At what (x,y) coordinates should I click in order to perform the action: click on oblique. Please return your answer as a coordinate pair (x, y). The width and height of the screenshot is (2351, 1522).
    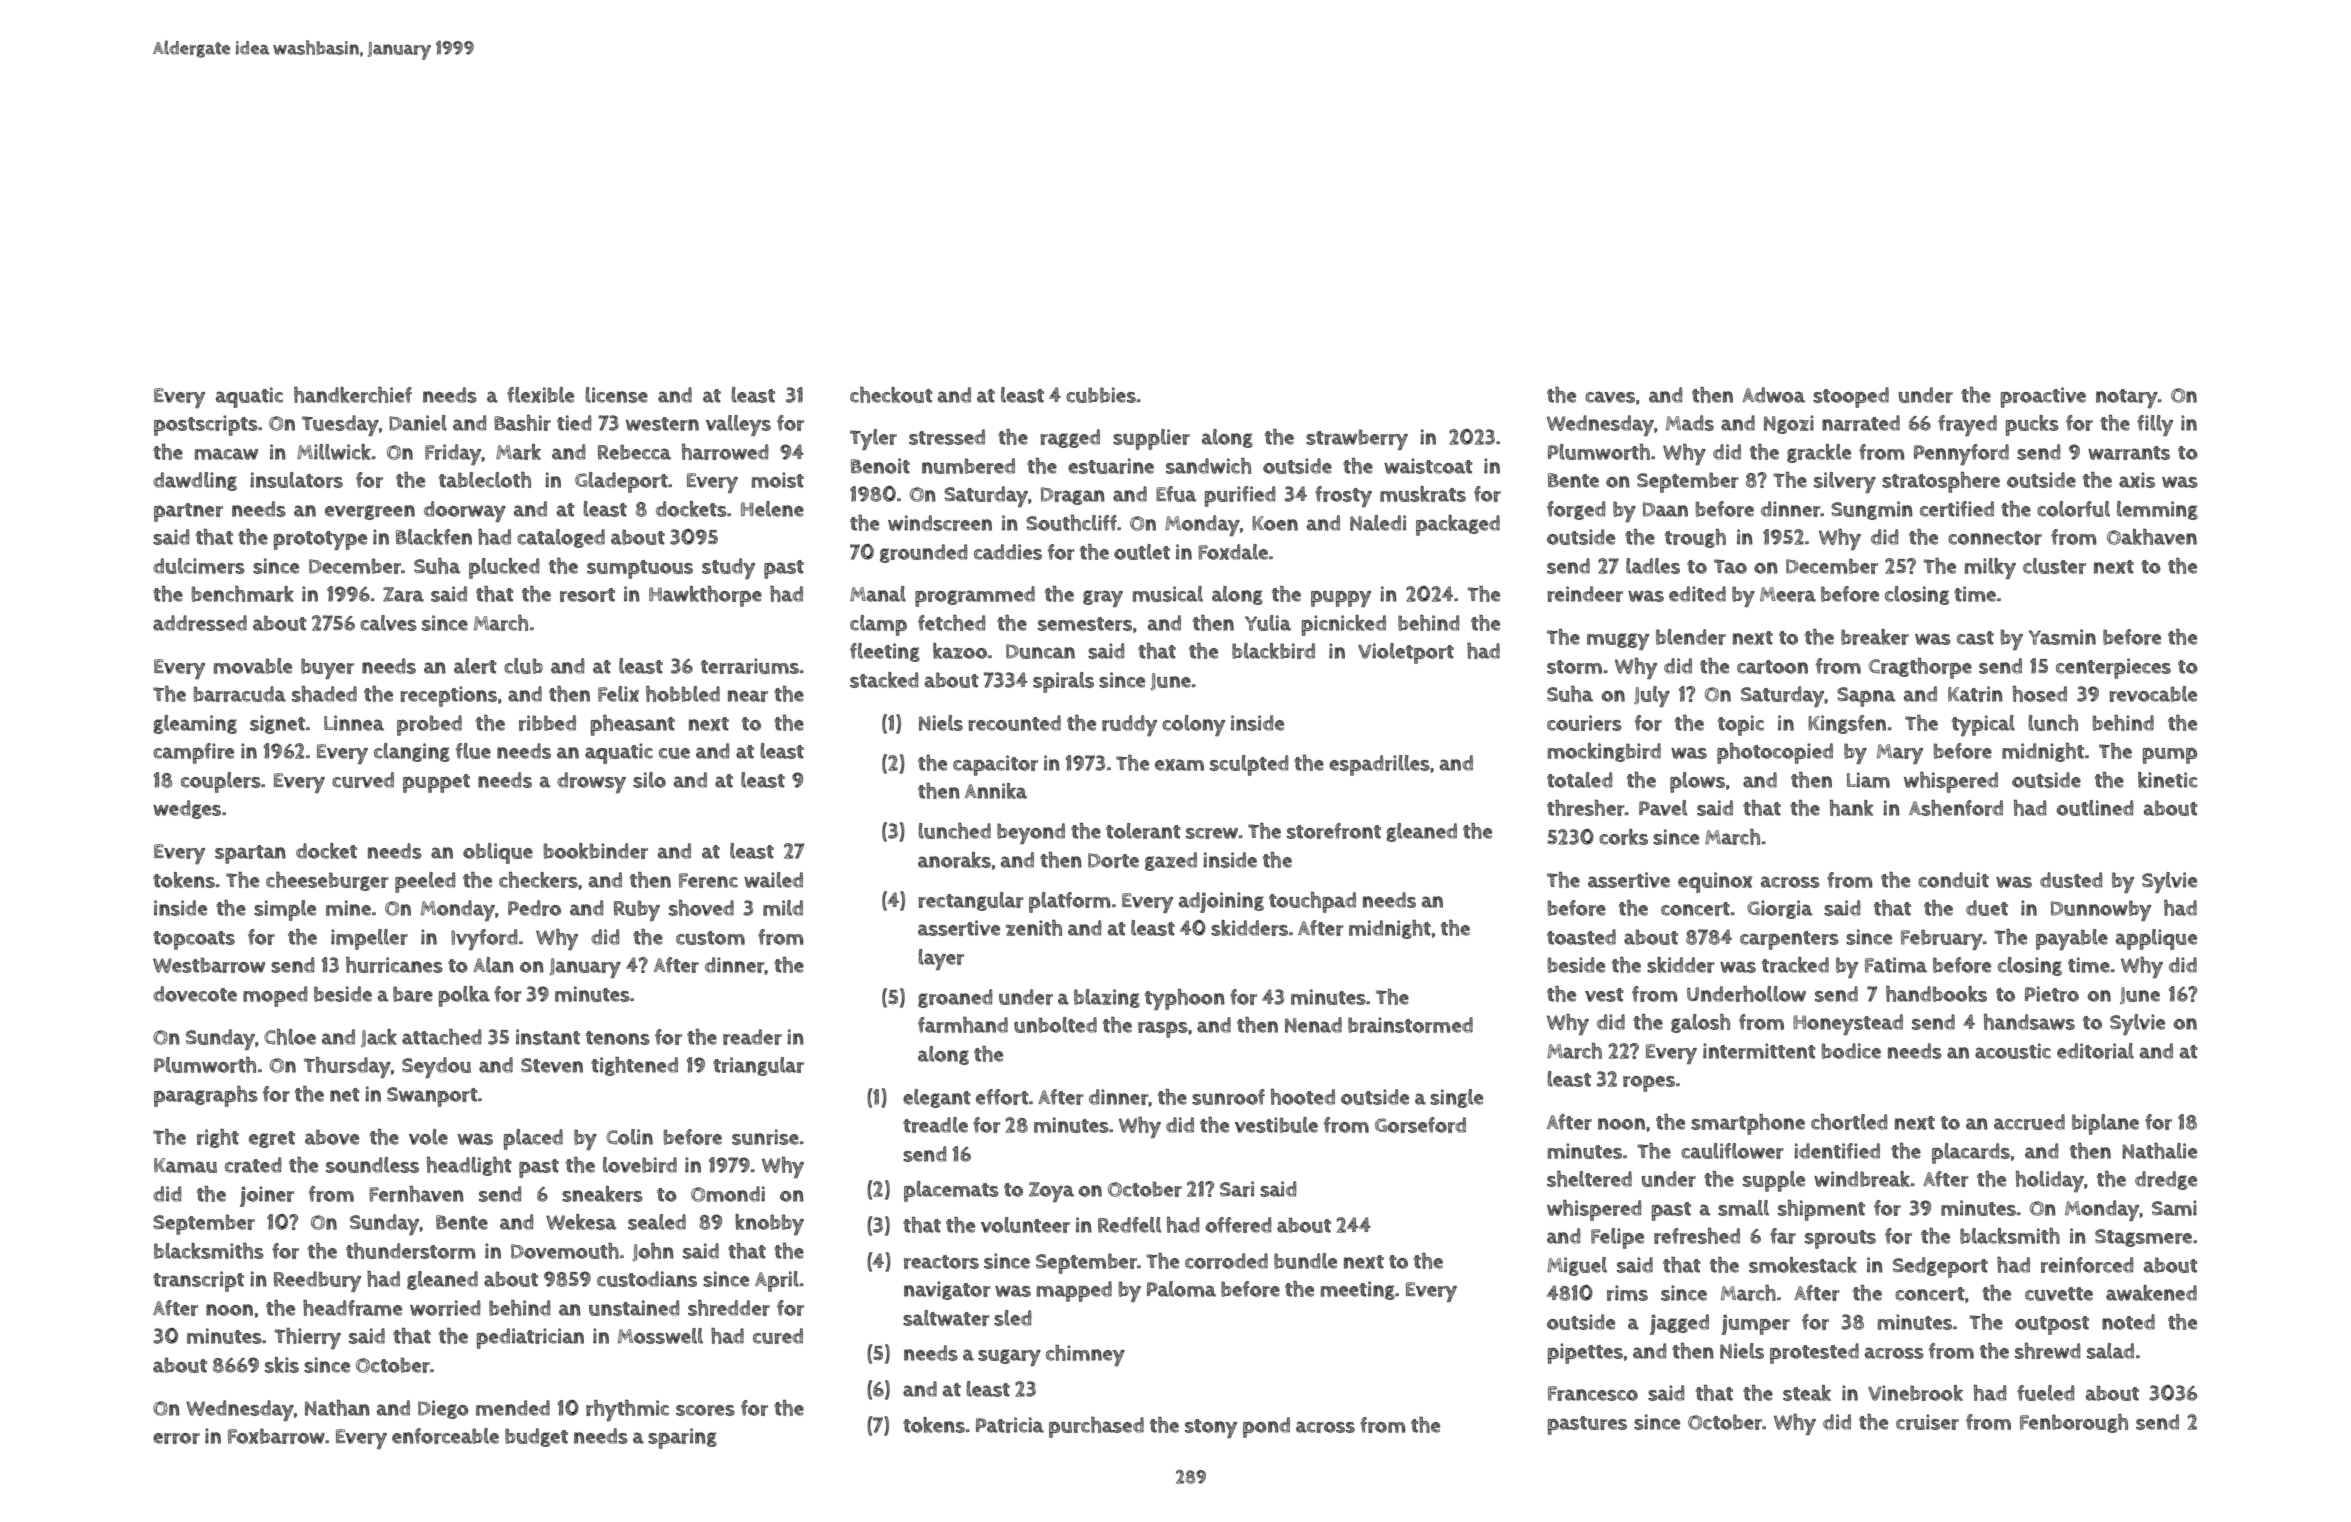
    Looking at the image, I should click on (498, 853).
